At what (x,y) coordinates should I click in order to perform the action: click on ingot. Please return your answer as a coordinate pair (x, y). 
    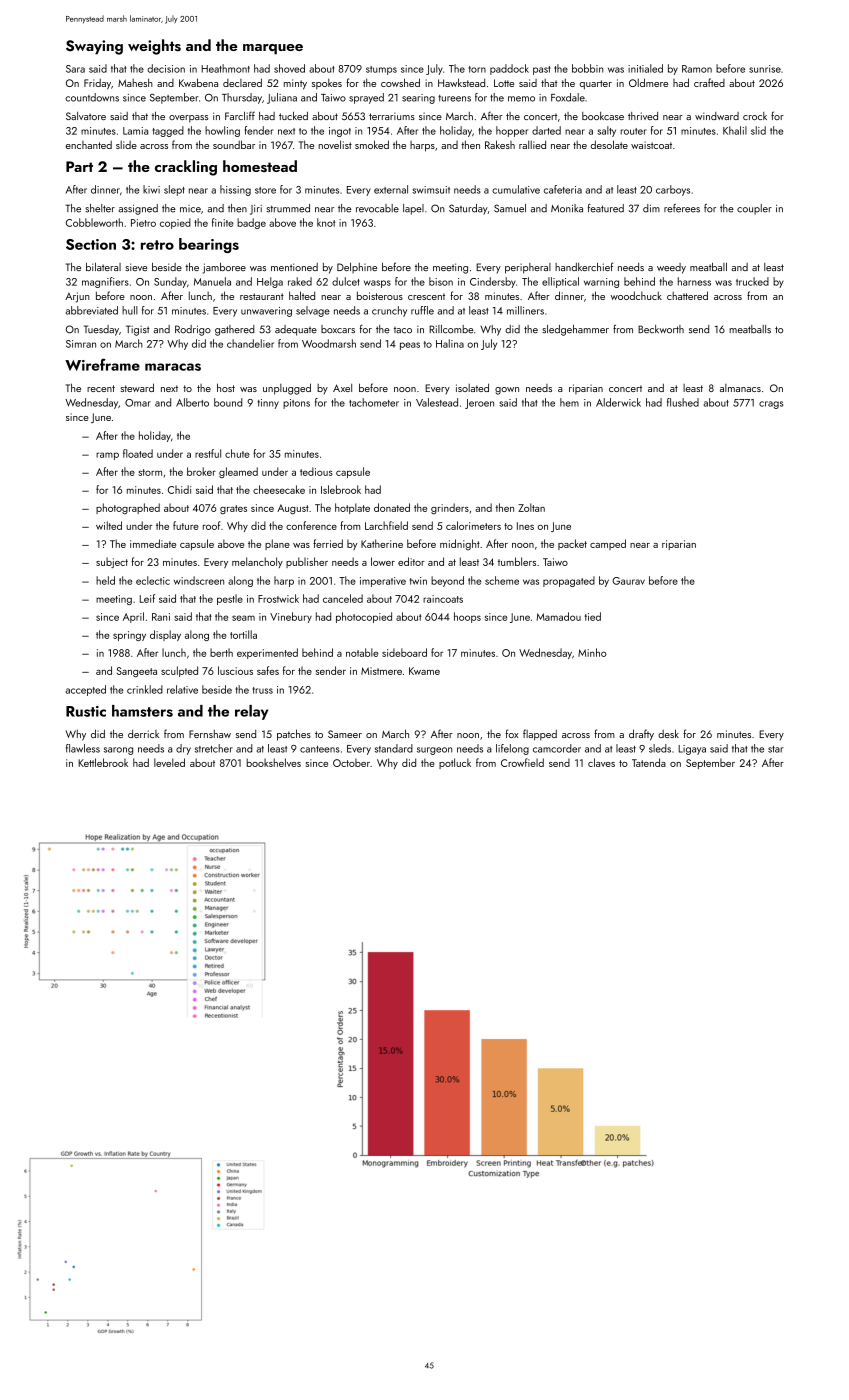
    Looking at the image, I should click on (340, 132).
